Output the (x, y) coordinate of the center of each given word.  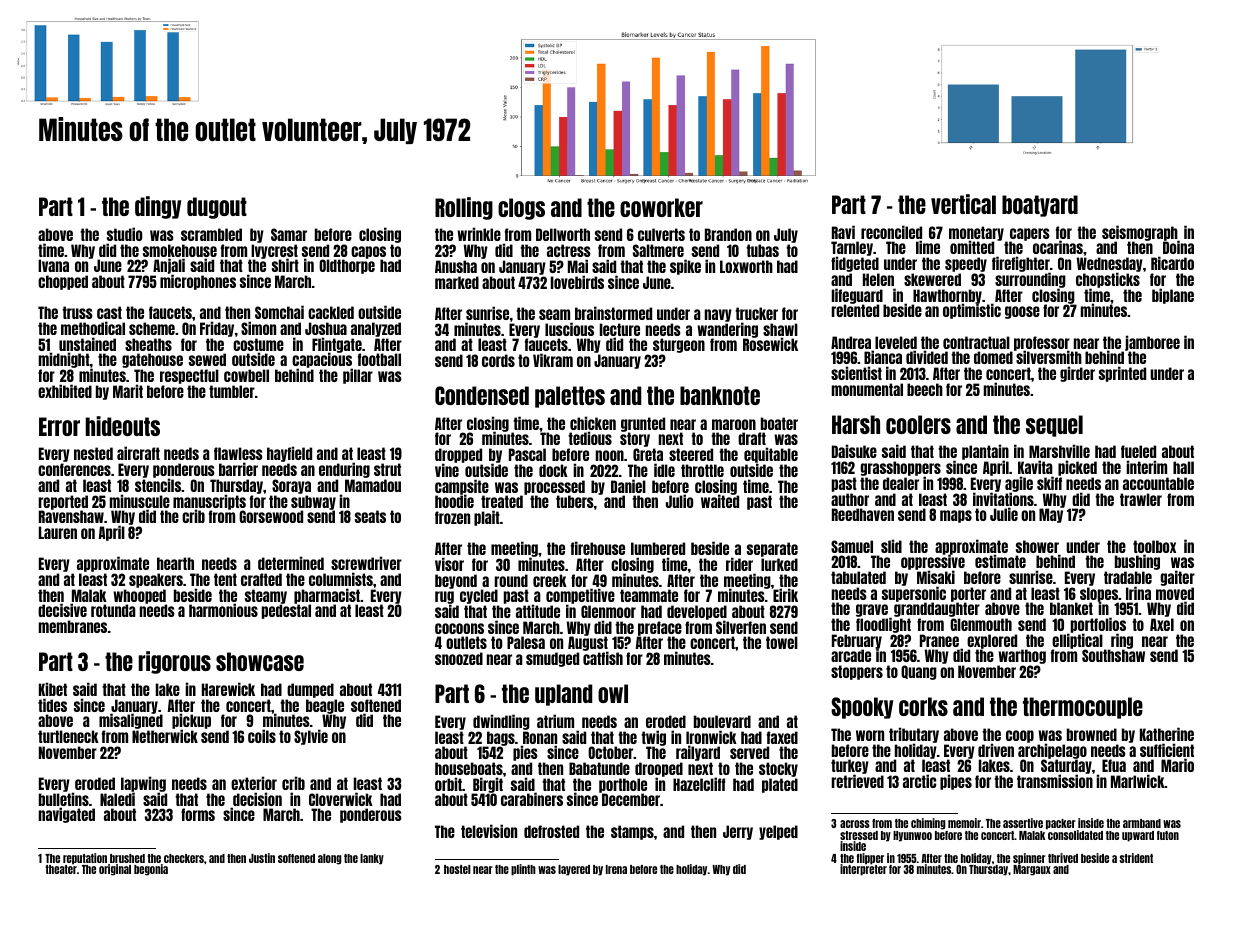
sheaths (148, 344)
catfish (603, 658)
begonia (151, 870)
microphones (198, 282)
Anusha (456, 266)
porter (968, 595)
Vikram (553, 360)
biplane (1173, 296)
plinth (523, 870)
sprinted (1122, 374)
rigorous (174, 662)
